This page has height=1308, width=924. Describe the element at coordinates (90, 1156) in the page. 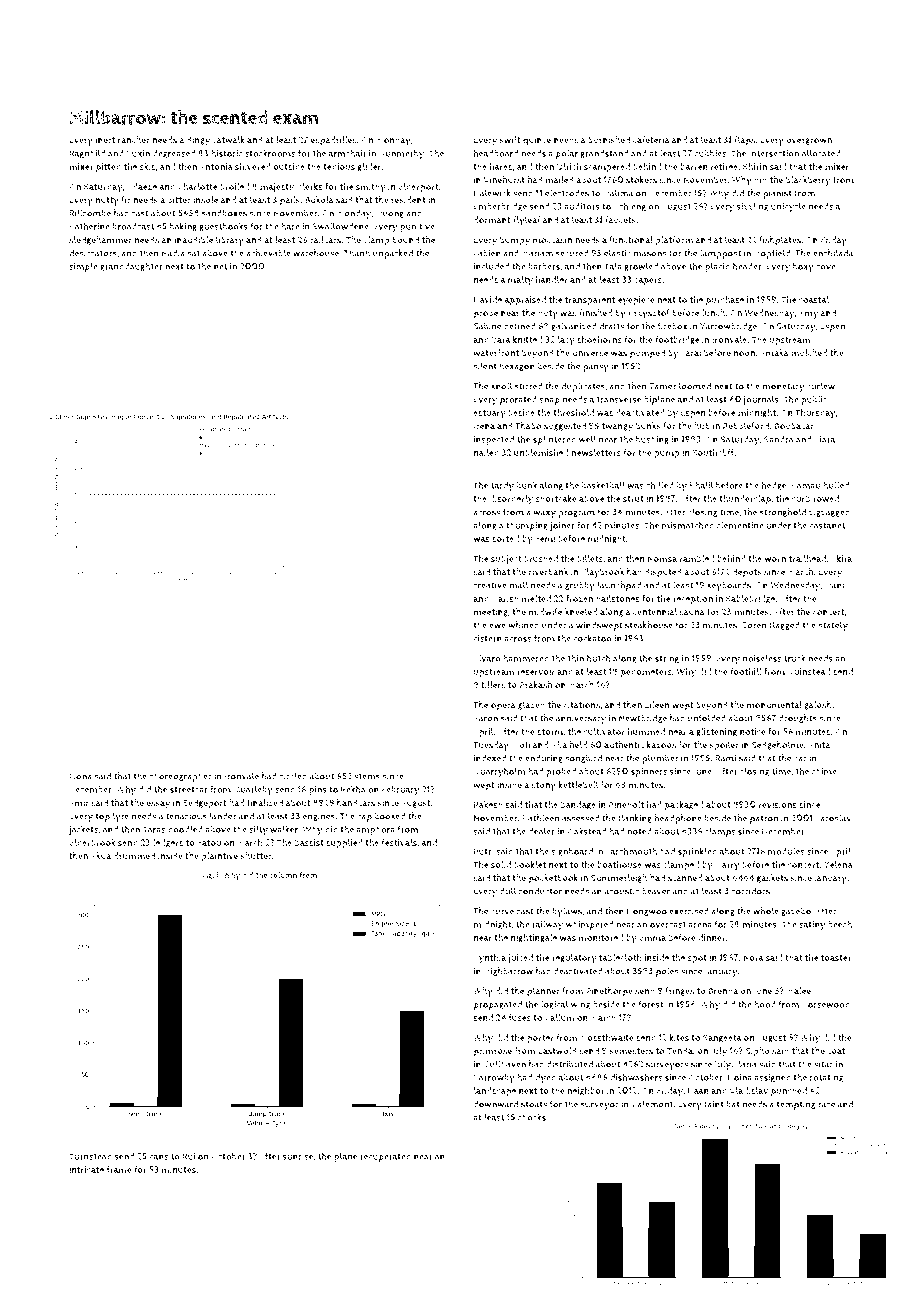

I see `Turnstead` at that location.
